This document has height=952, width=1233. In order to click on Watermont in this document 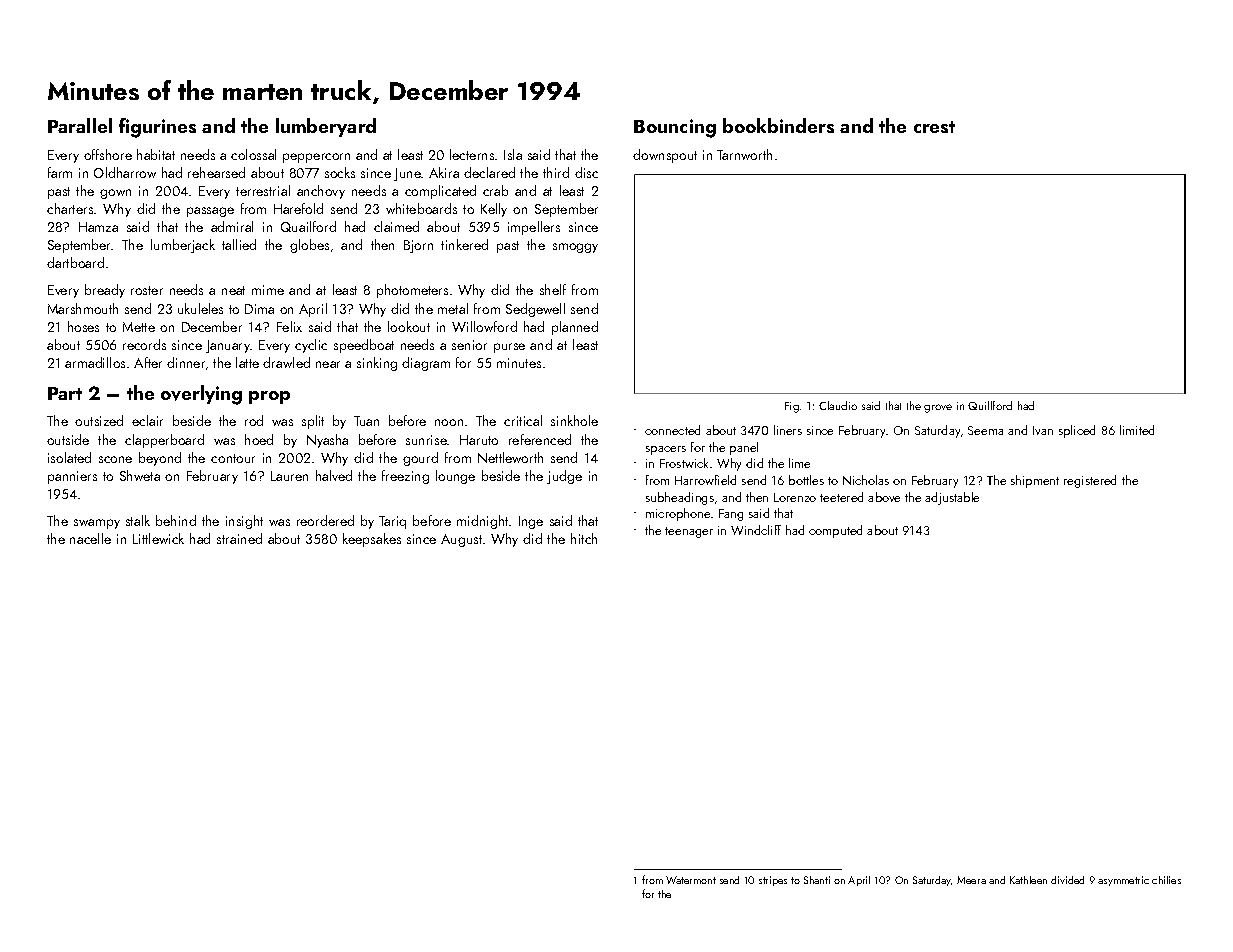, I will do `click(691, 880)`.
